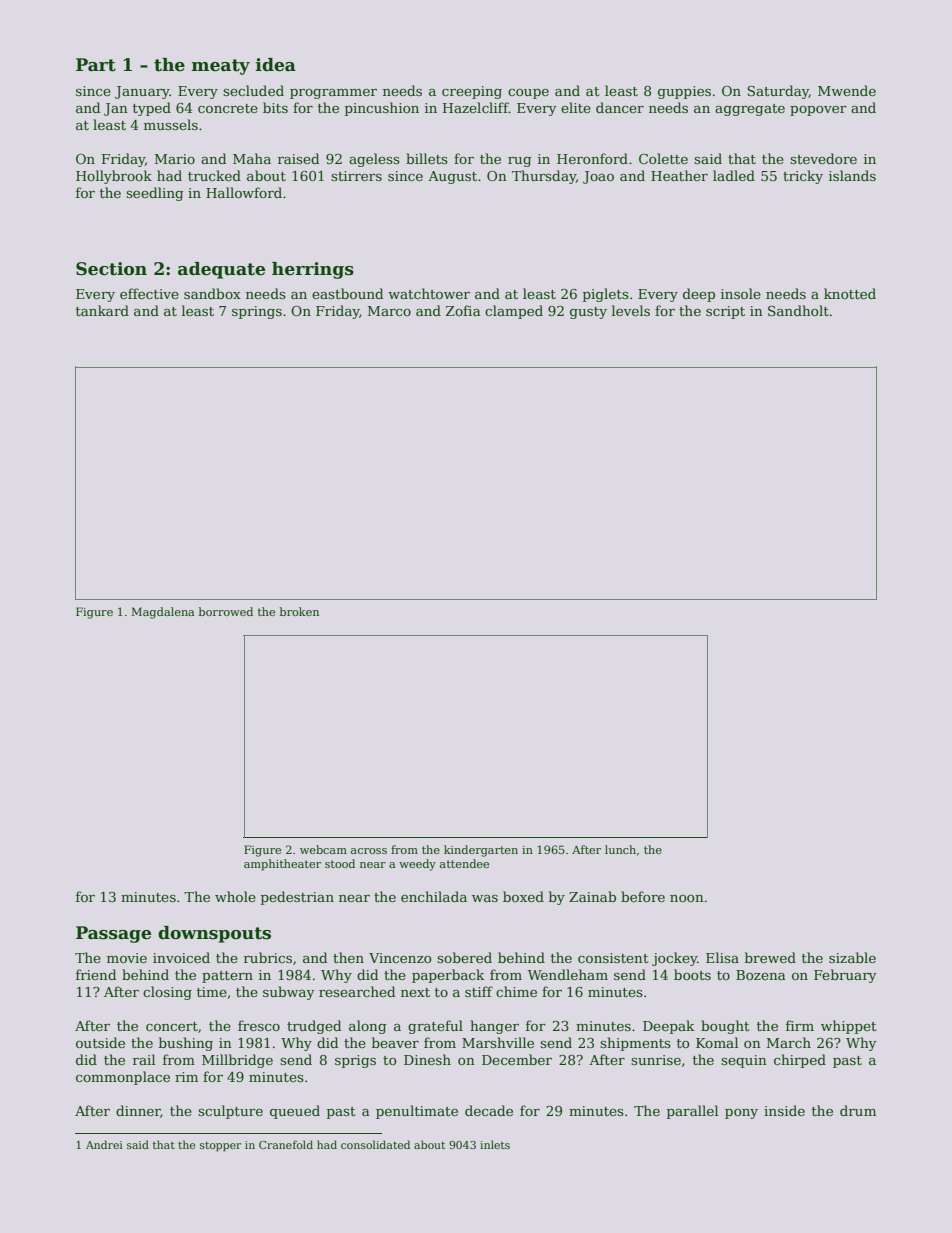 The height and width of the screenshot is (1233, 952). What do you see at coordinates (374, 160) in the screenshot?
I see `ageless` at bounding box center [374, 160].
